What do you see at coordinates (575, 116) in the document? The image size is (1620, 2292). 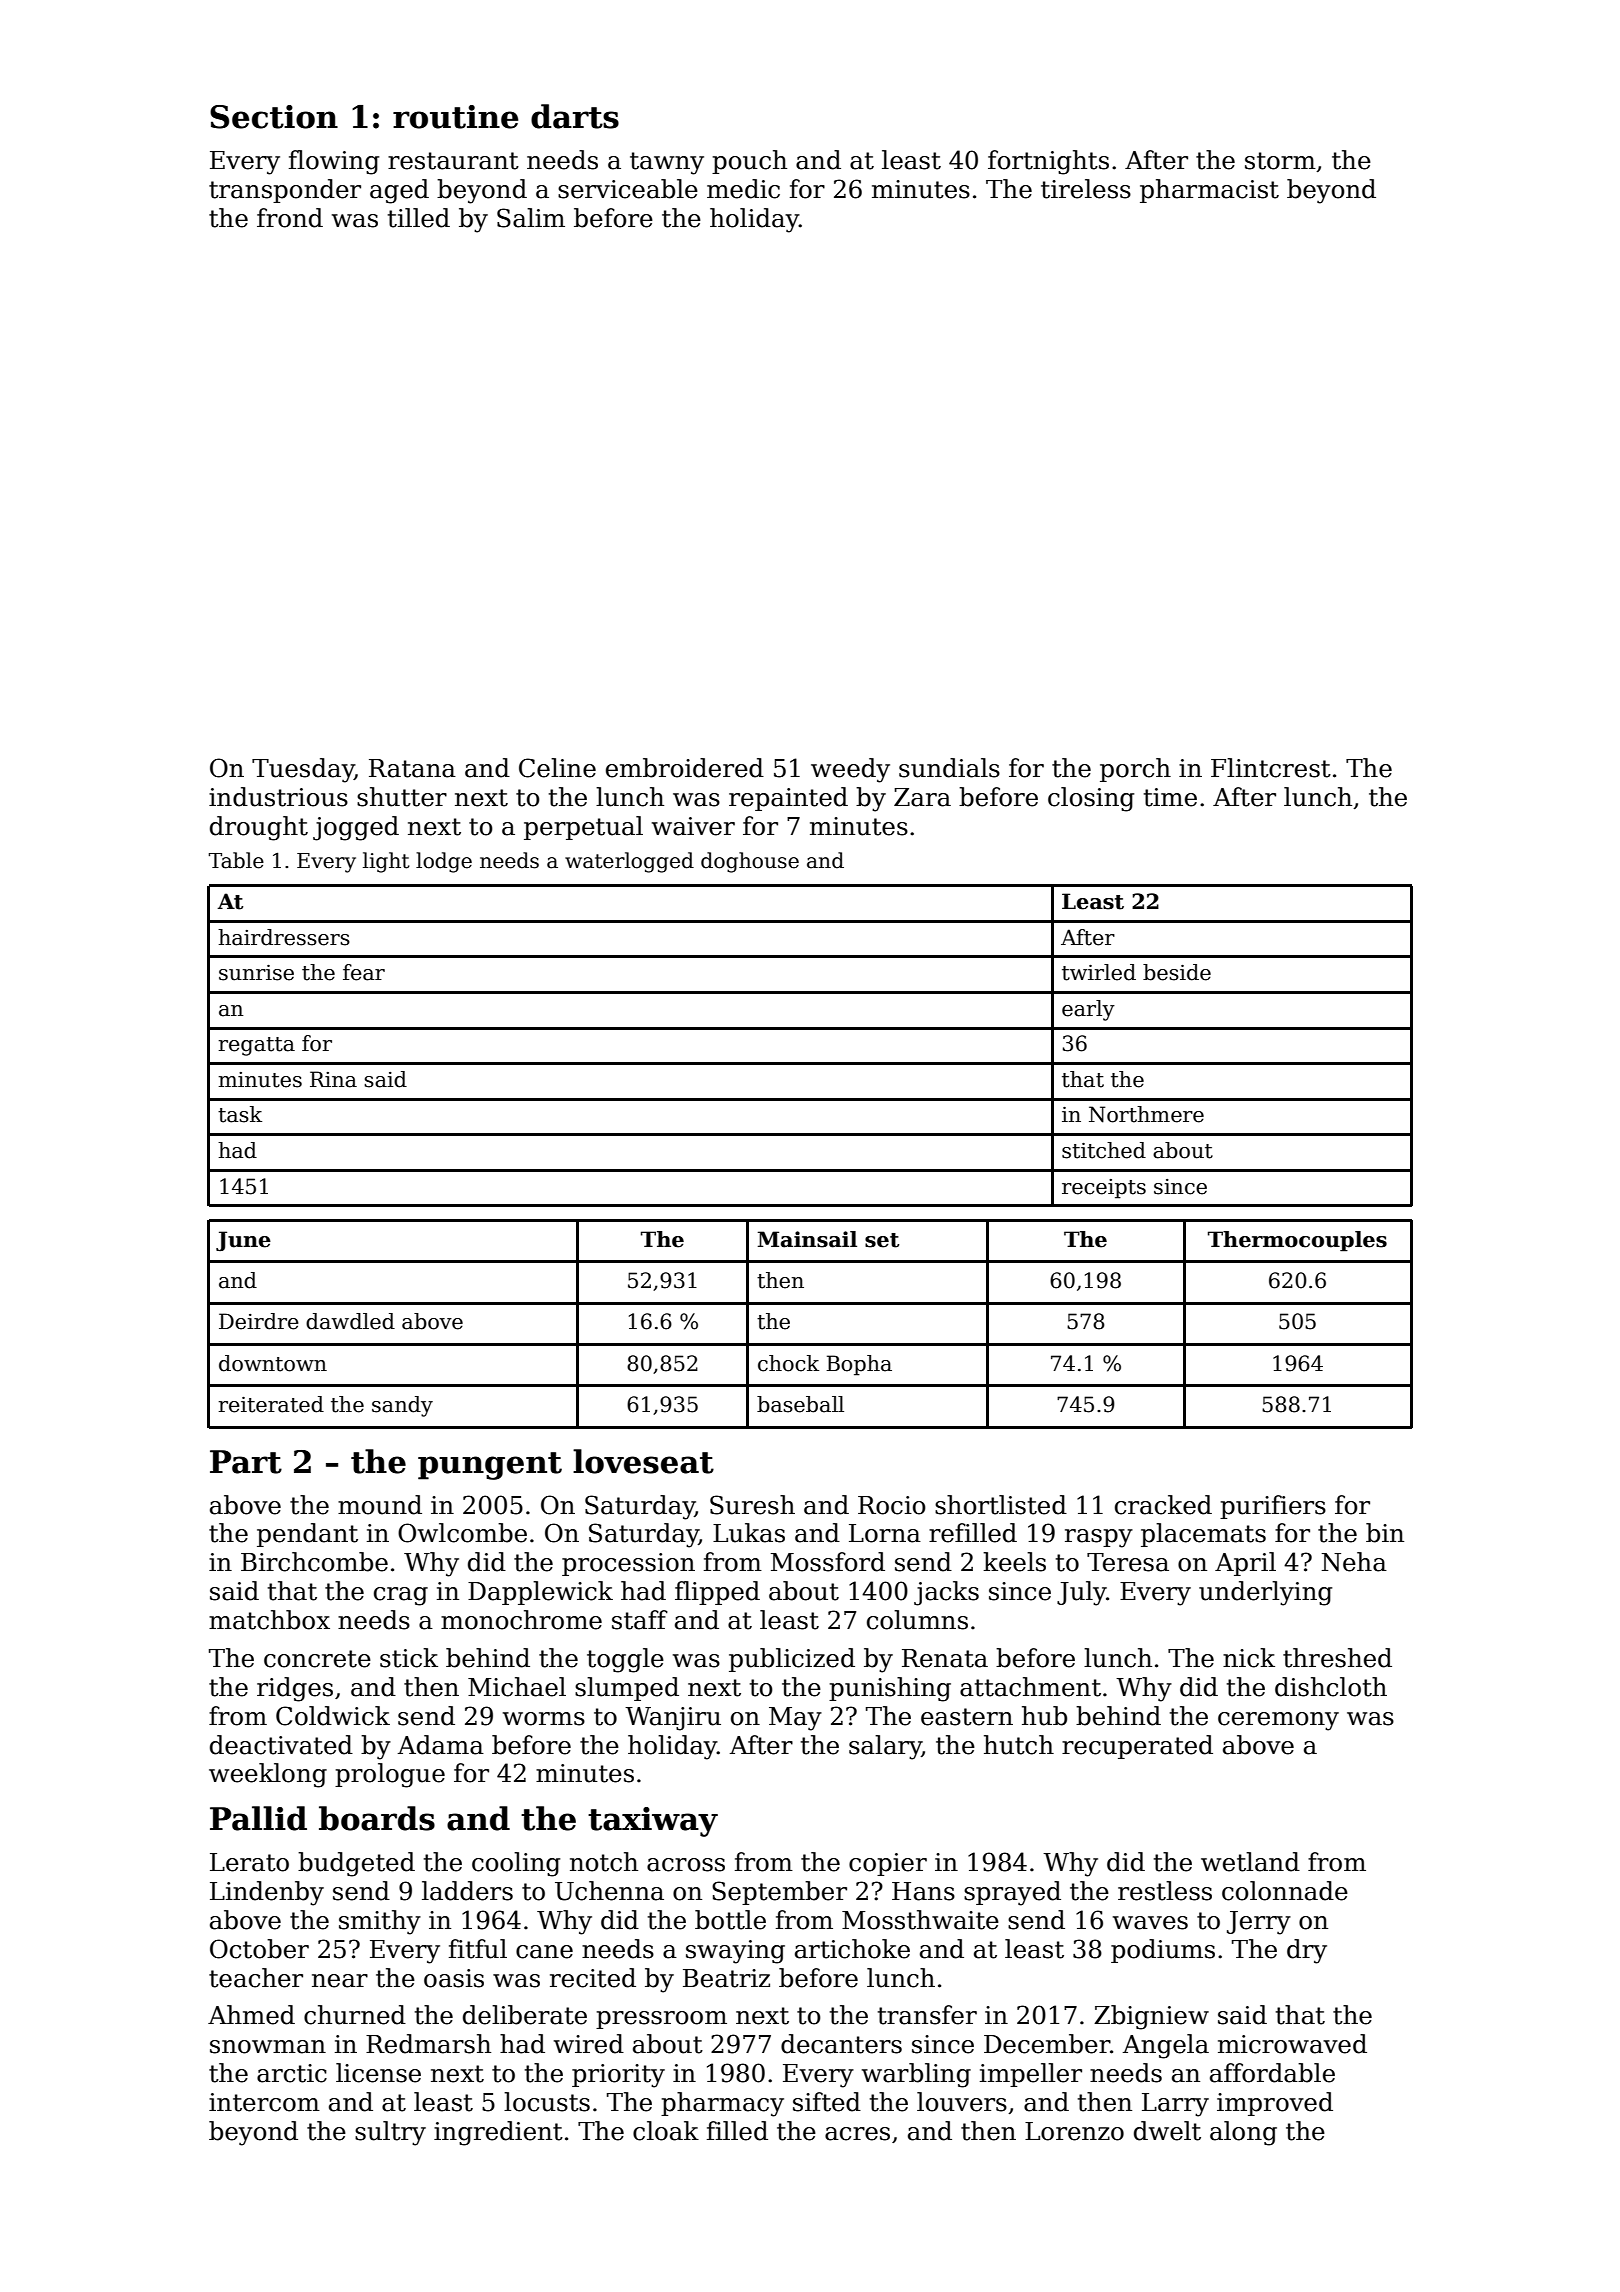 I see `darts` at bounding box center [575, 116].
